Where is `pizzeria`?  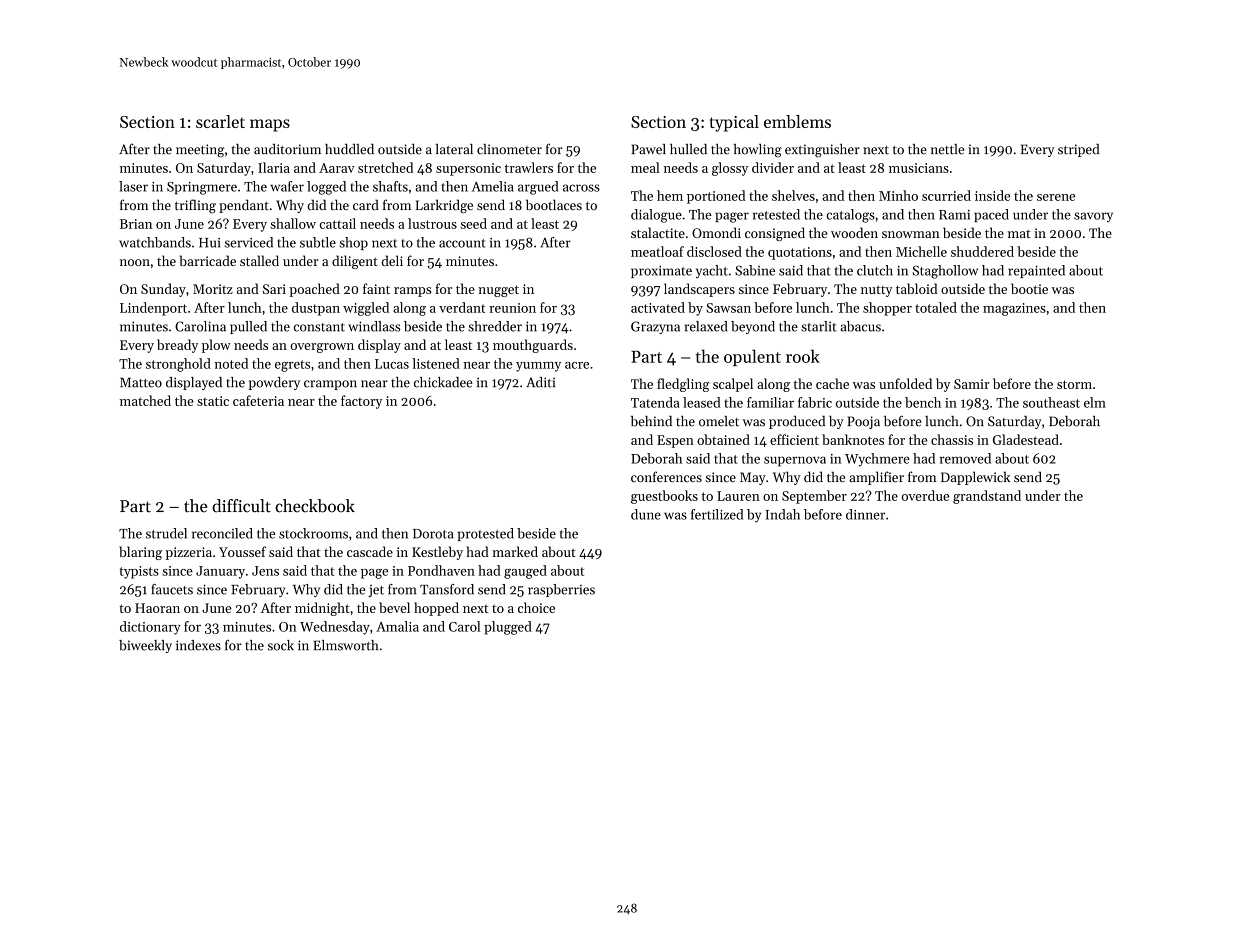 pizzeria is located at coordinates (188, 553).
